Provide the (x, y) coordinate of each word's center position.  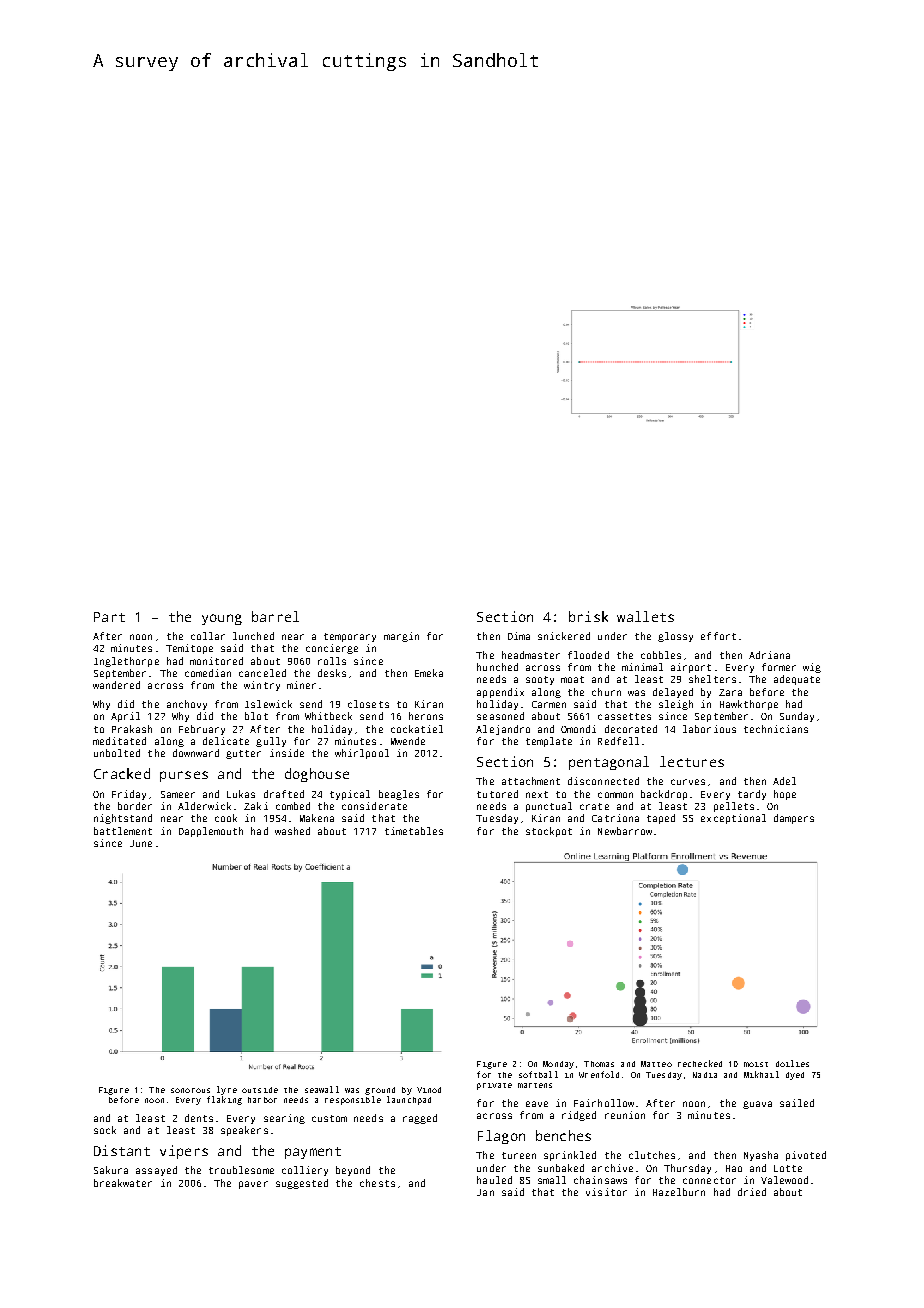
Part (109, 617)
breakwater (123, 1183)
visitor (606, 1192)
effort (718, 636)
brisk (588, 616)
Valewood (784, 1180)
